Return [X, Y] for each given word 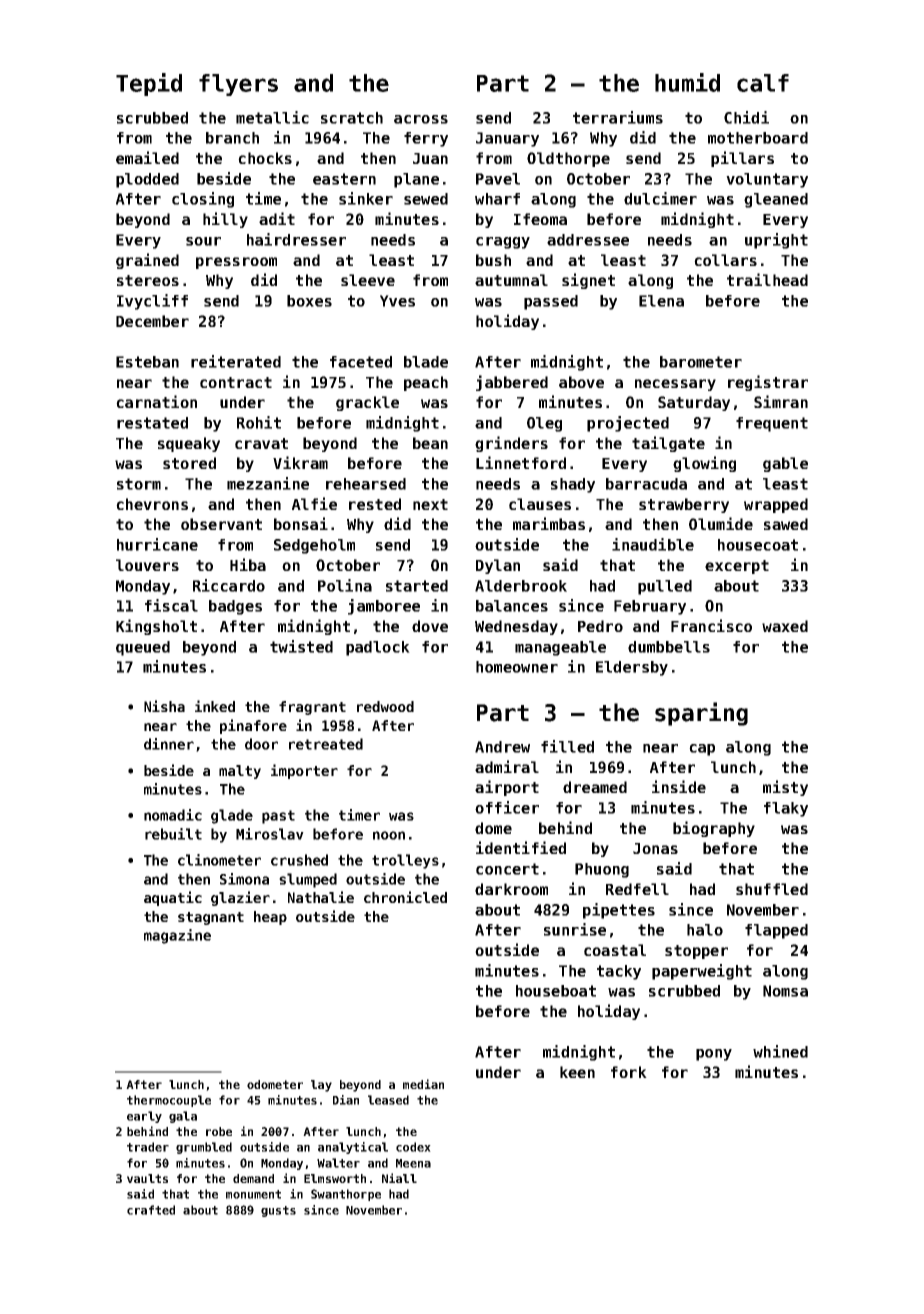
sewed [426, 199]
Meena [413, 1163]
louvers [147, 565]
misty [785, 788]
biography [714, 829]
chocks [265, 158]
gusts [278, 1211]
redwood [385, 706]
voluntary [767, 180]
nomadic [173, 815]
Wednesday [516, 627]
